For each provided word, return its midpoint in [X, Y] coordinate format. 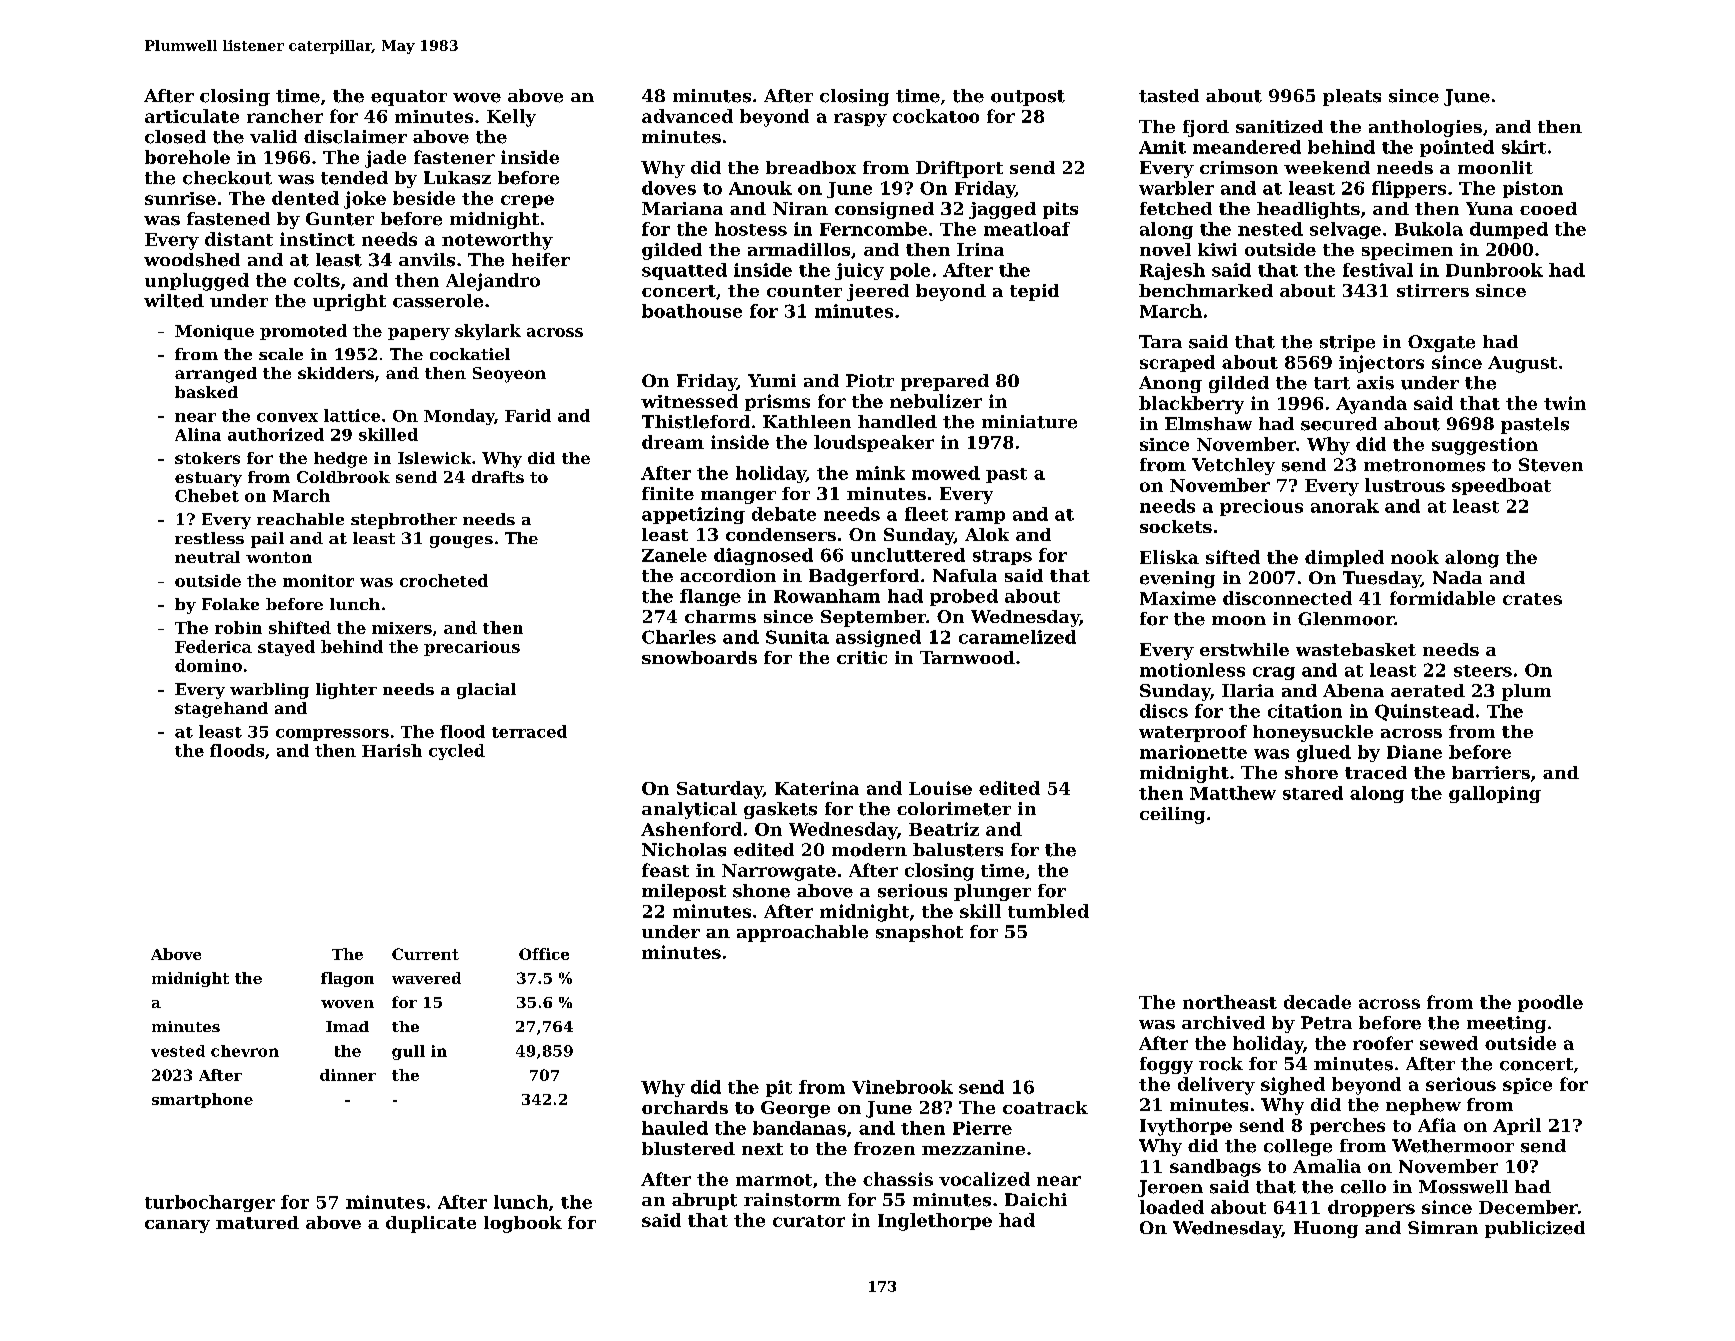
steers [1483, 671]
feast [665, 870]
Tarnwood [967, 657]
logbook [523, 1224]
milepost [684, 892]
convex [287, 417]
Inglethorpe [935, 1222]
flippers [1409, 189]
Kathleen [807, 422]
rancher [285, 116]
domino [208, 665]
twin [1565, 403]
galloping [1495, 794]
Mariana [682, 208]
